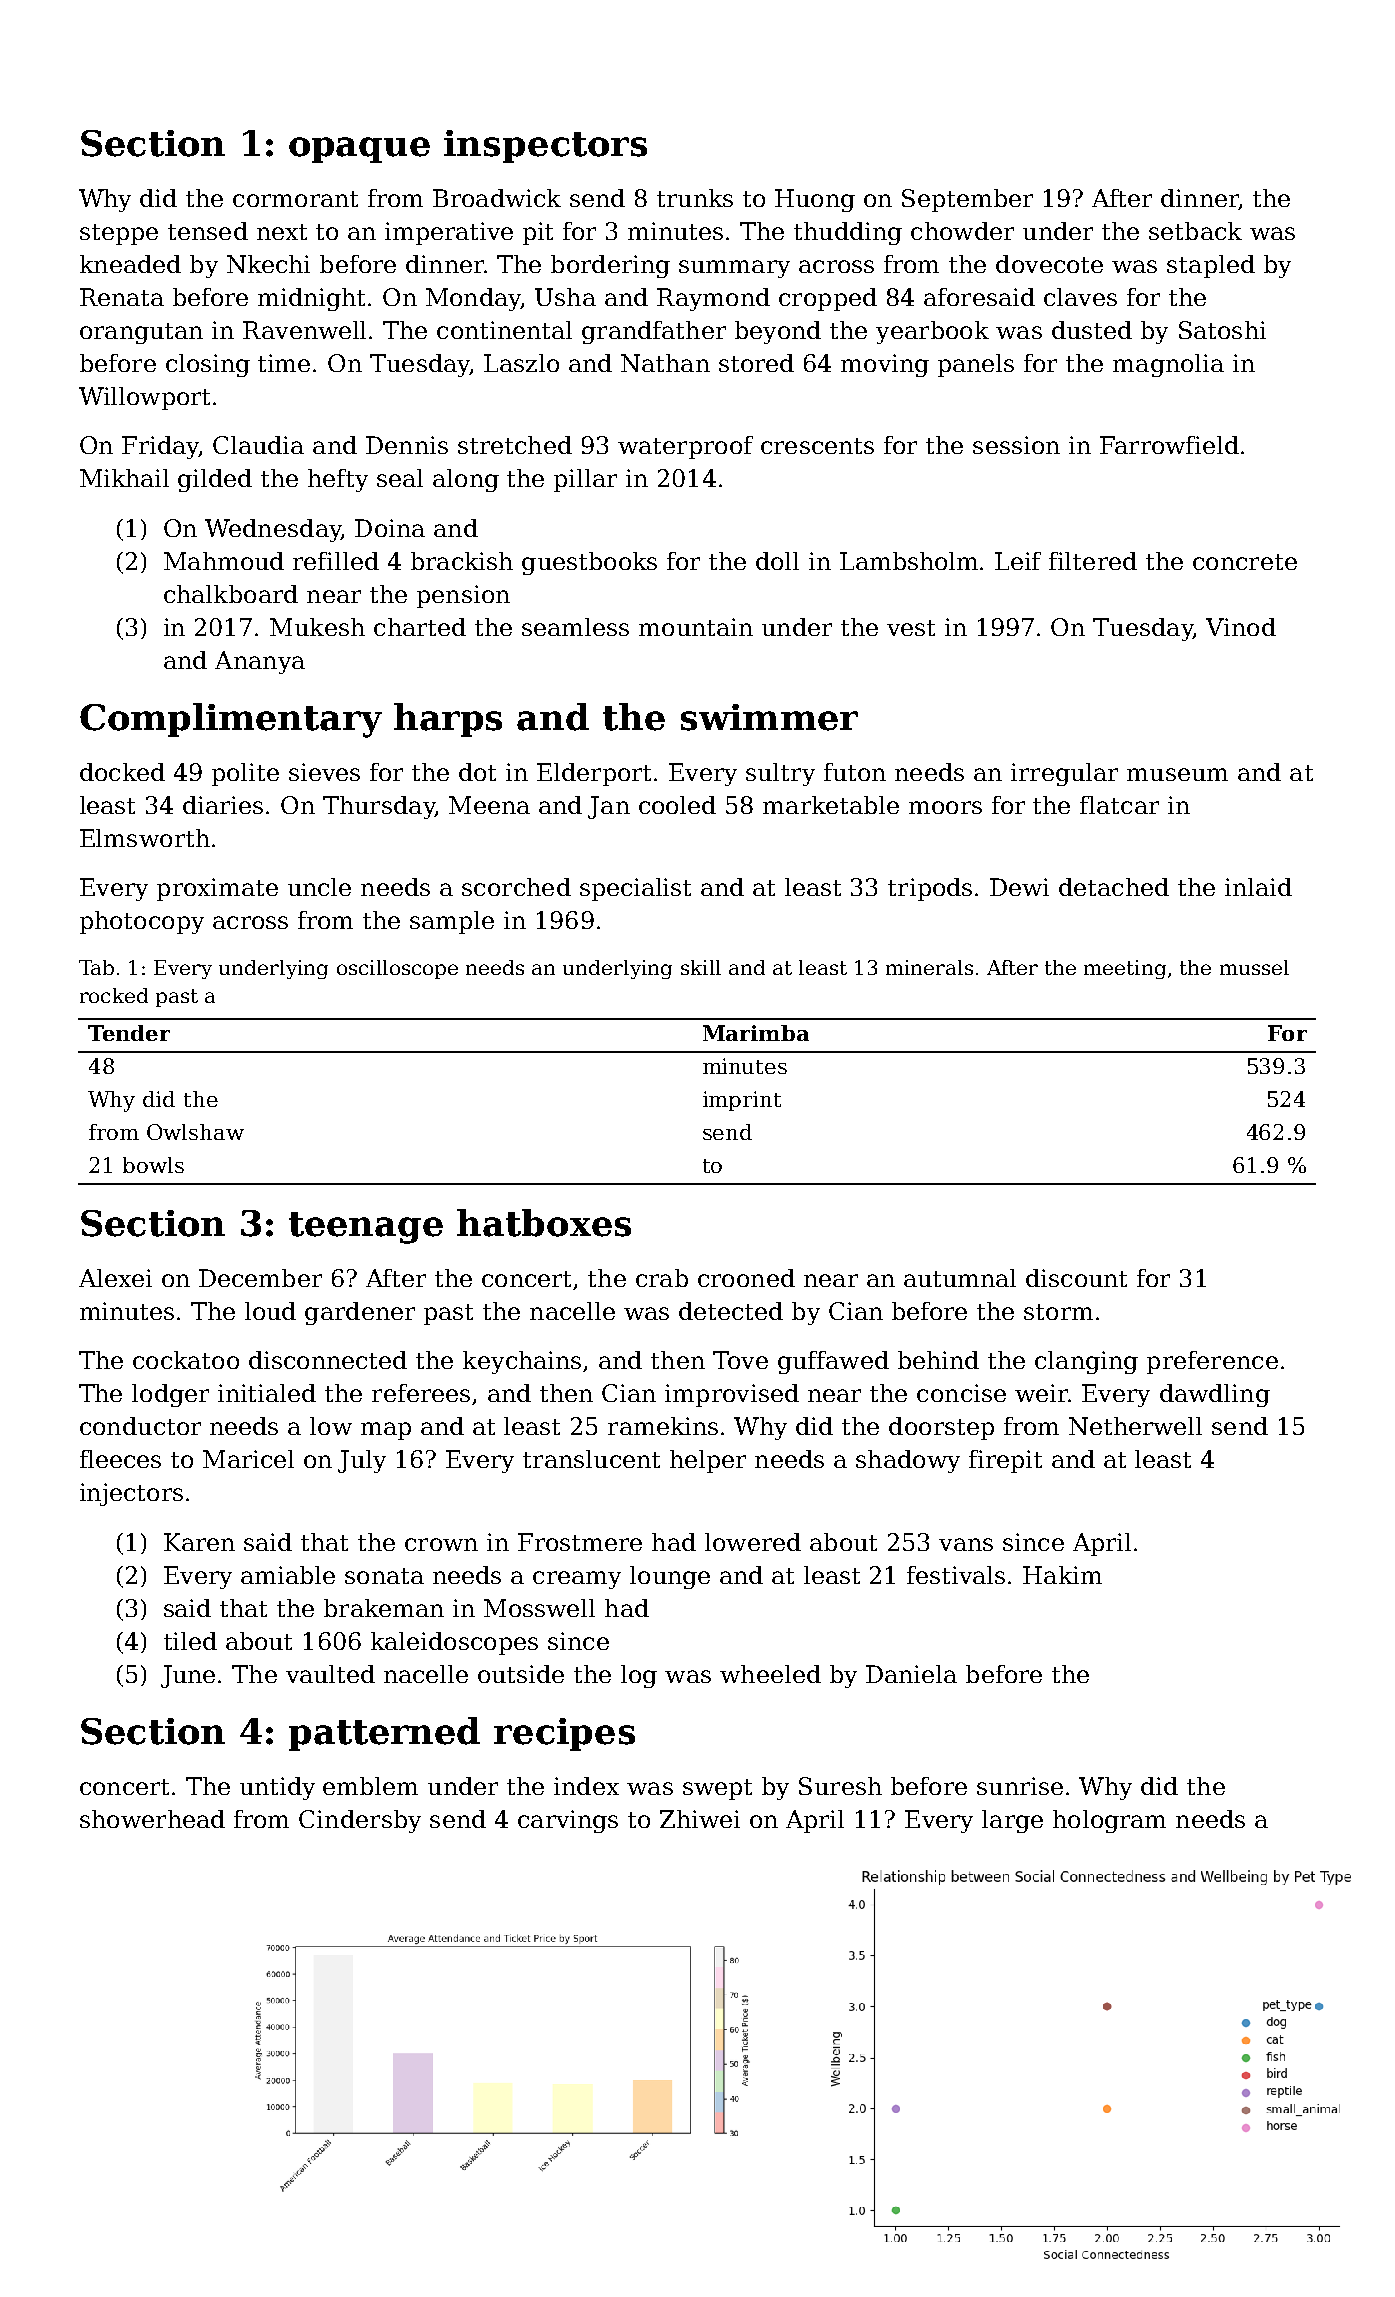 The height and width of the screenshot is (2297, 1395). I want to click on clanging, so click(1086, 1362).
